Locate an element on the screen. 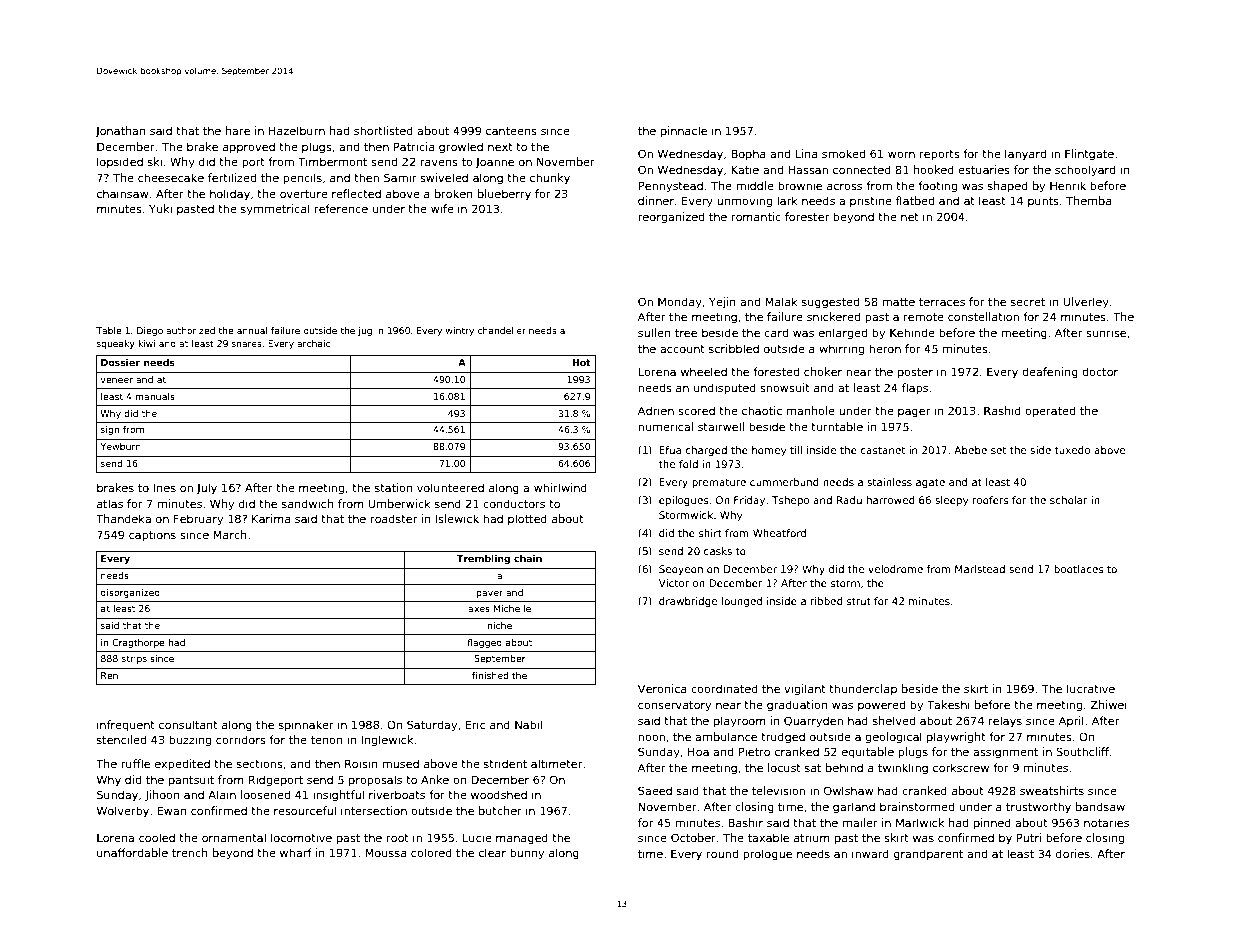 The height and width of the screenshot is (952, 1233). unaffordable is located at coordinates (132, 852).
